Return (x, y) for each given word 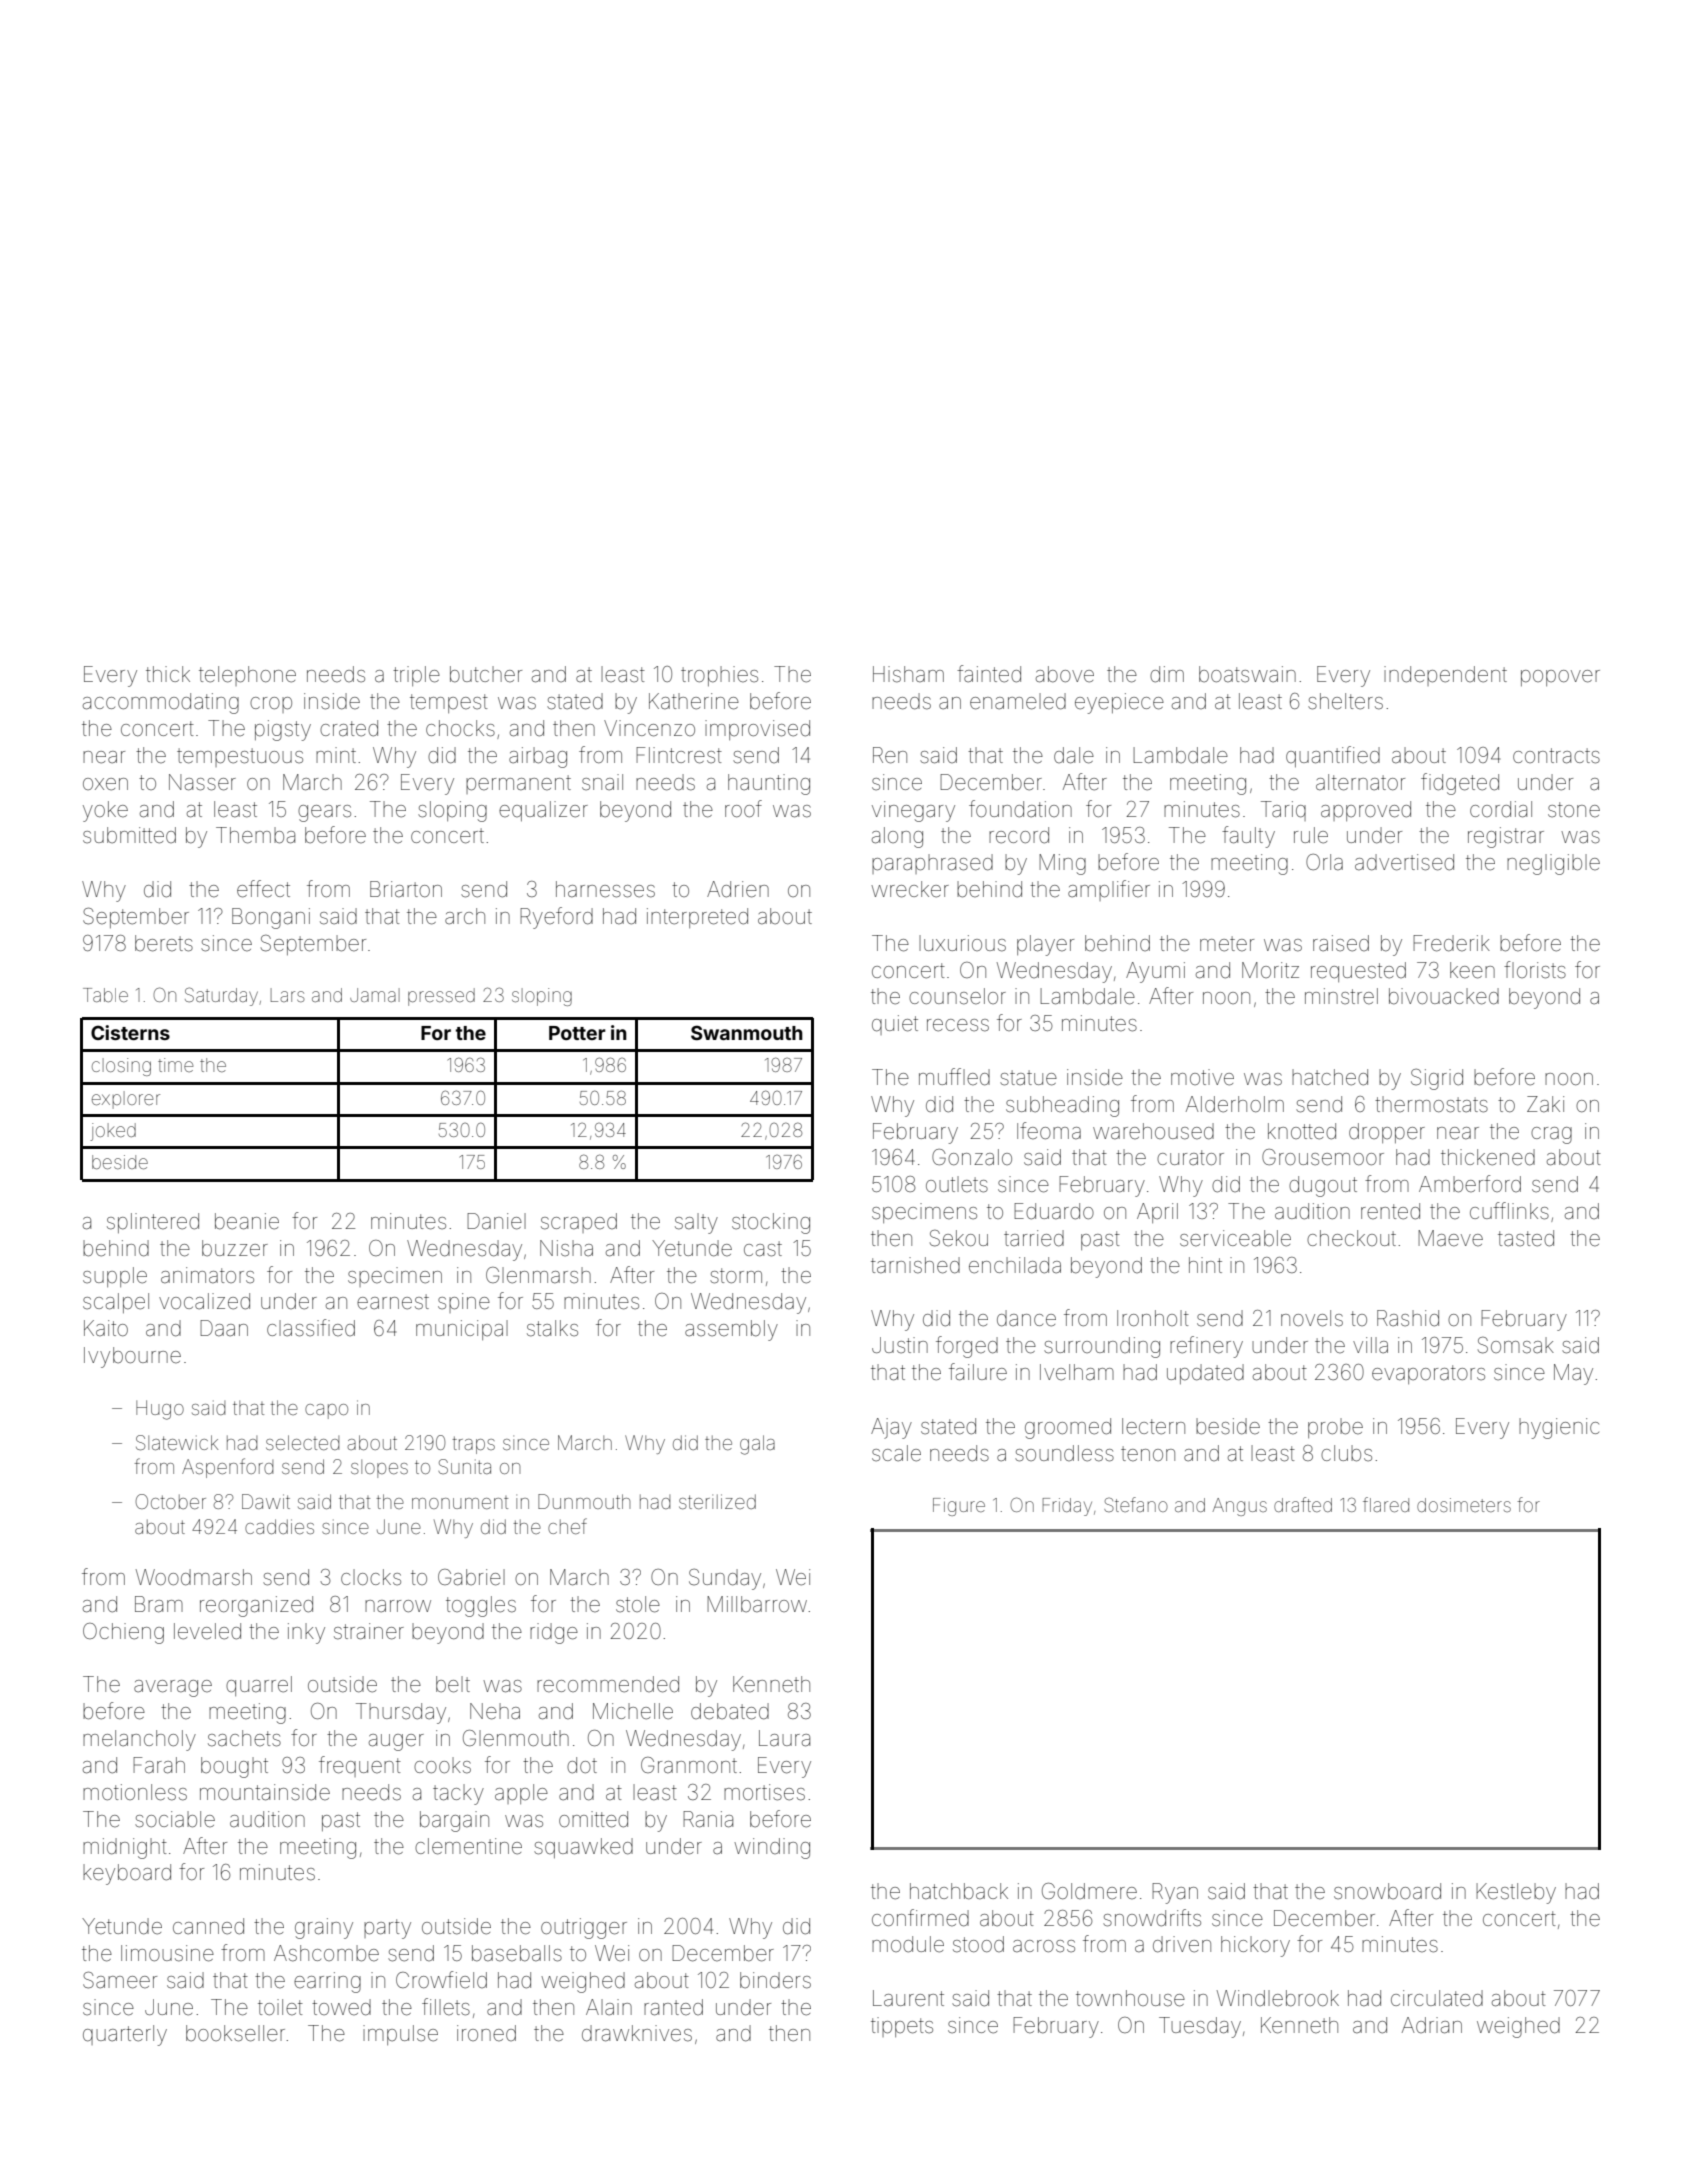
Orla (1324, 862)
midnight (125, 1848)
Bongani (271, 918)
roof (743, 808)
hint (1205, 1265)
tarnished (915, 1265)
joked (113, 1132)
